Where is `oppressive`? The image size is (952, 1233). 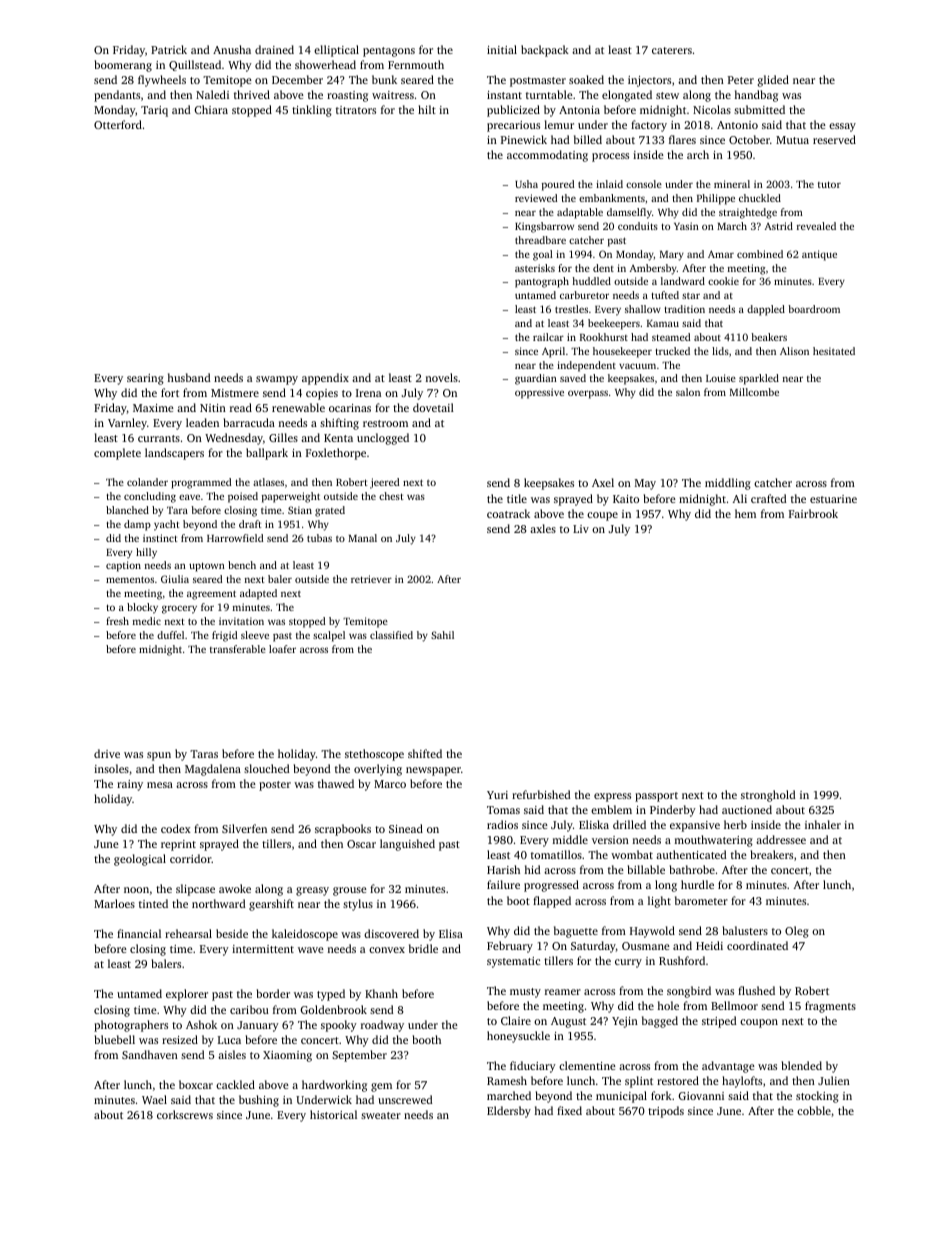
oppressive is located at coordinates (539, 393).
